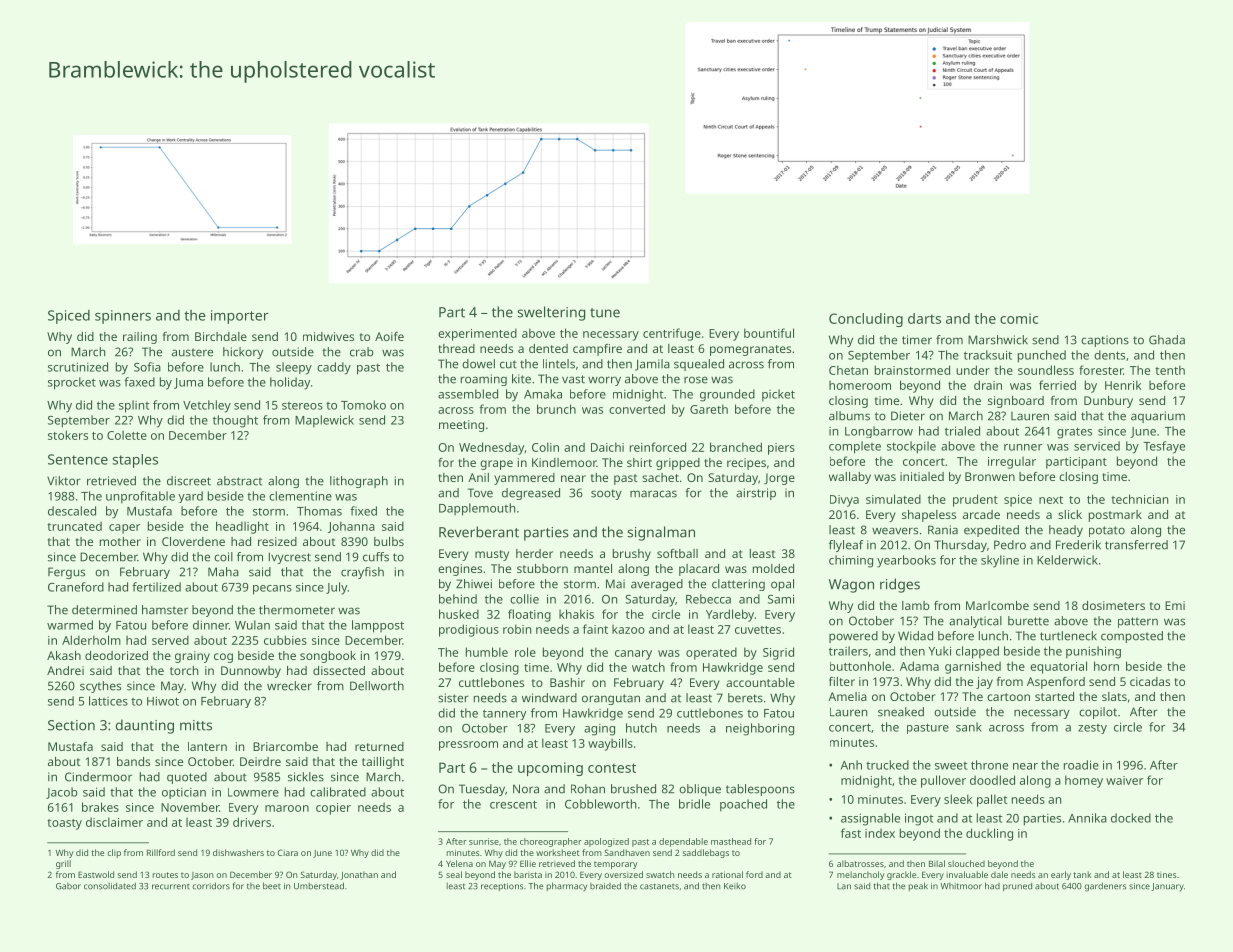 This screenshot has width=1233, height=952. I want to click on Tesfaye, so click(1164, 447).
